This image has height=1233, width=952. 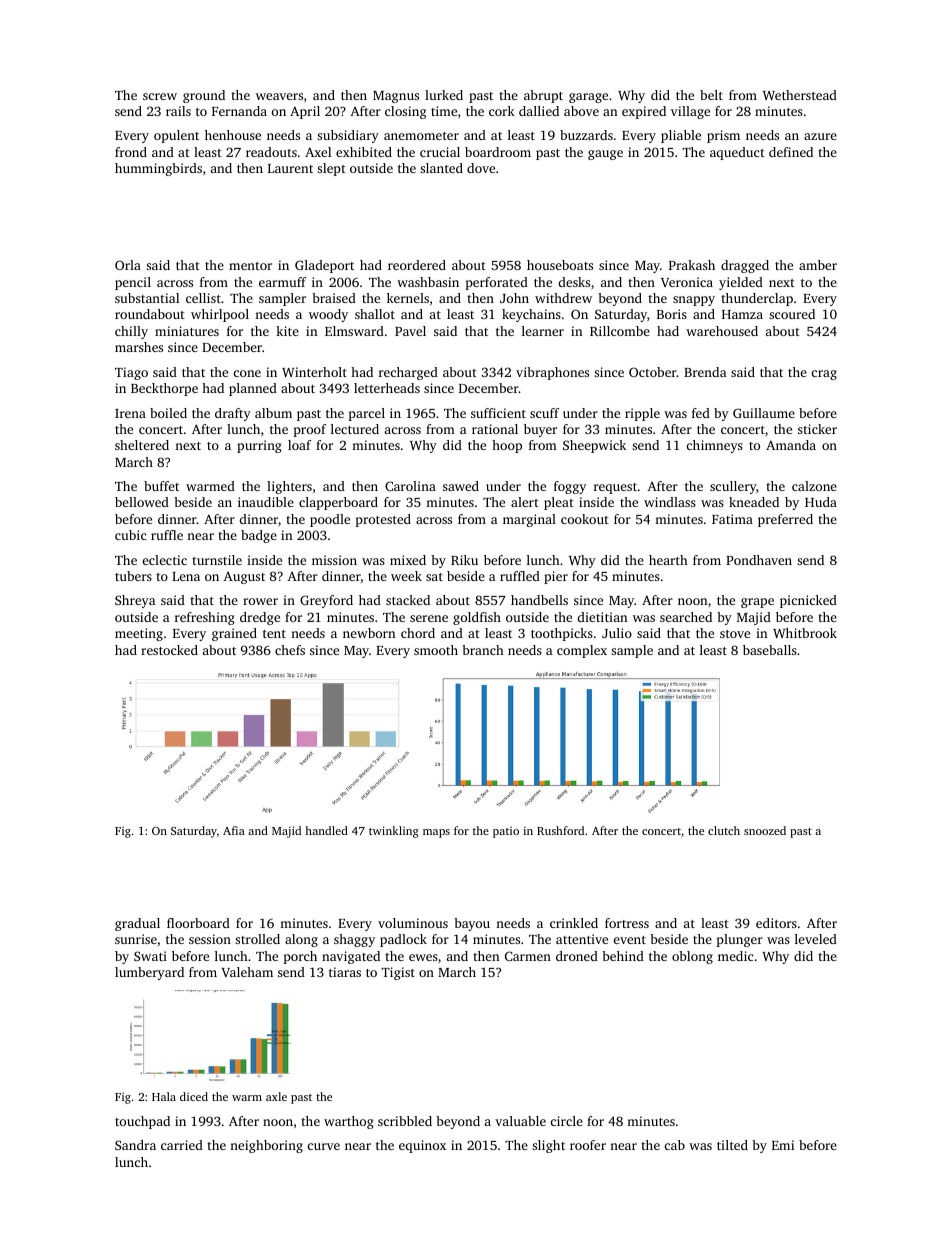 What do you see at coordinates (560, 265) in the image?
I see `houseboats` at bounding box center [560, 265].
